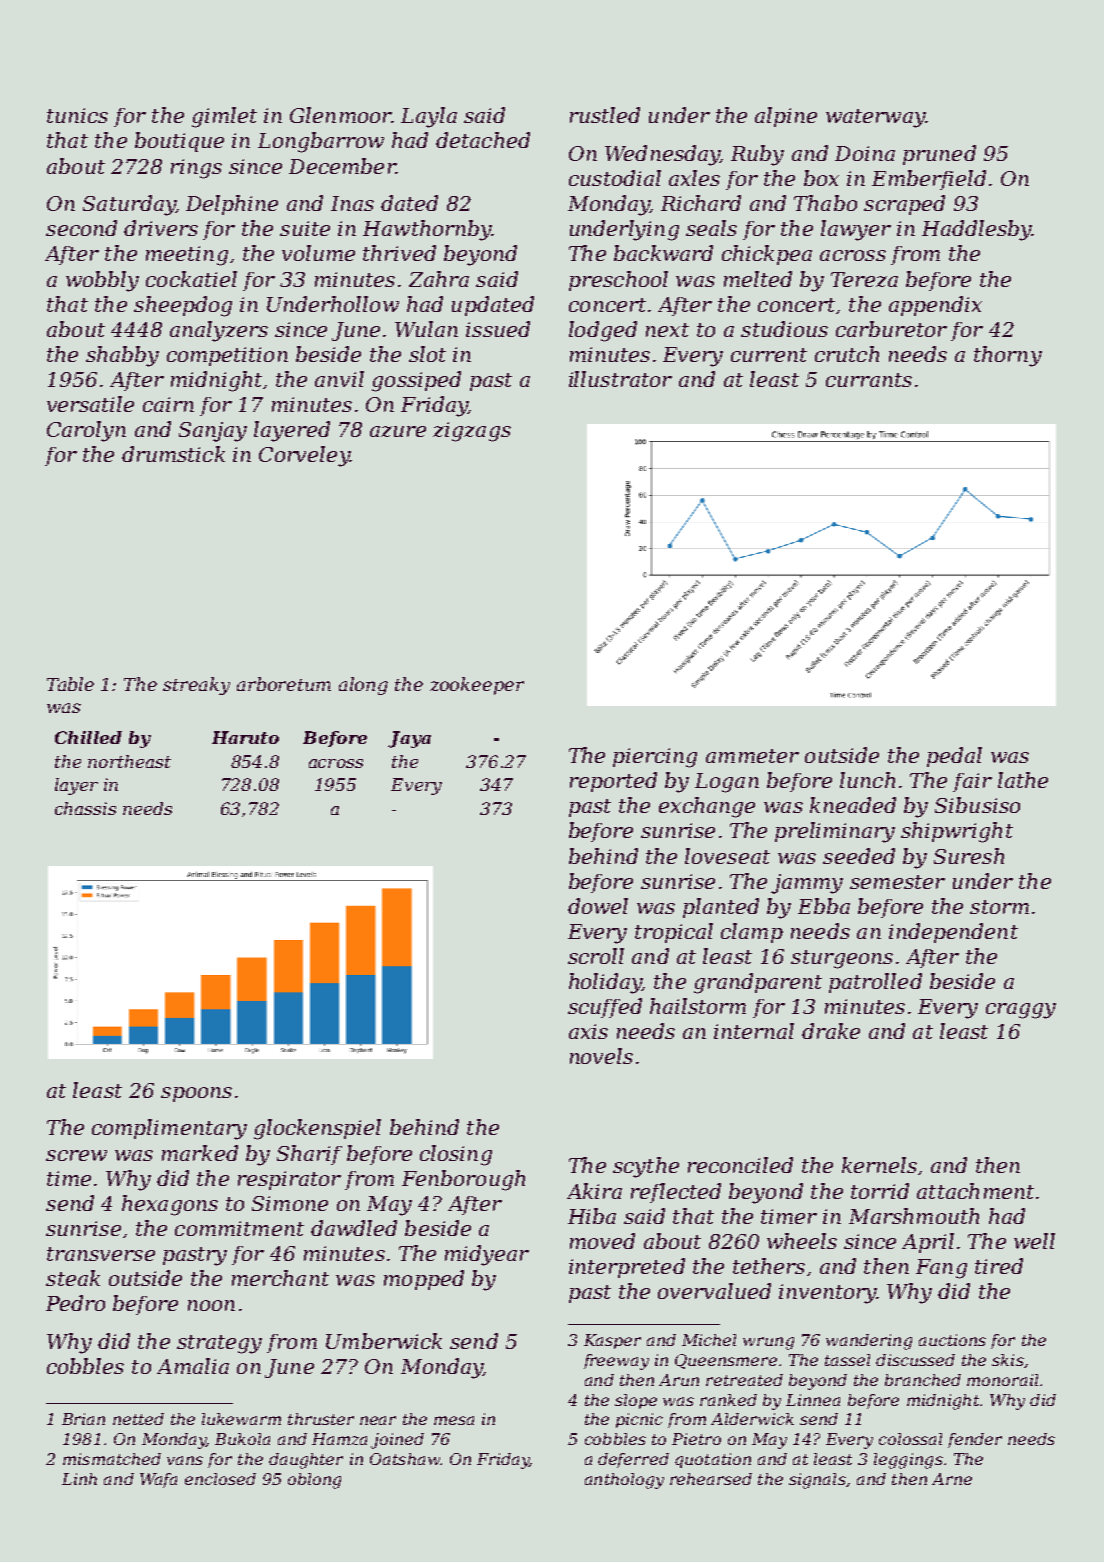  I want to click on currants, so click(869, 380).
